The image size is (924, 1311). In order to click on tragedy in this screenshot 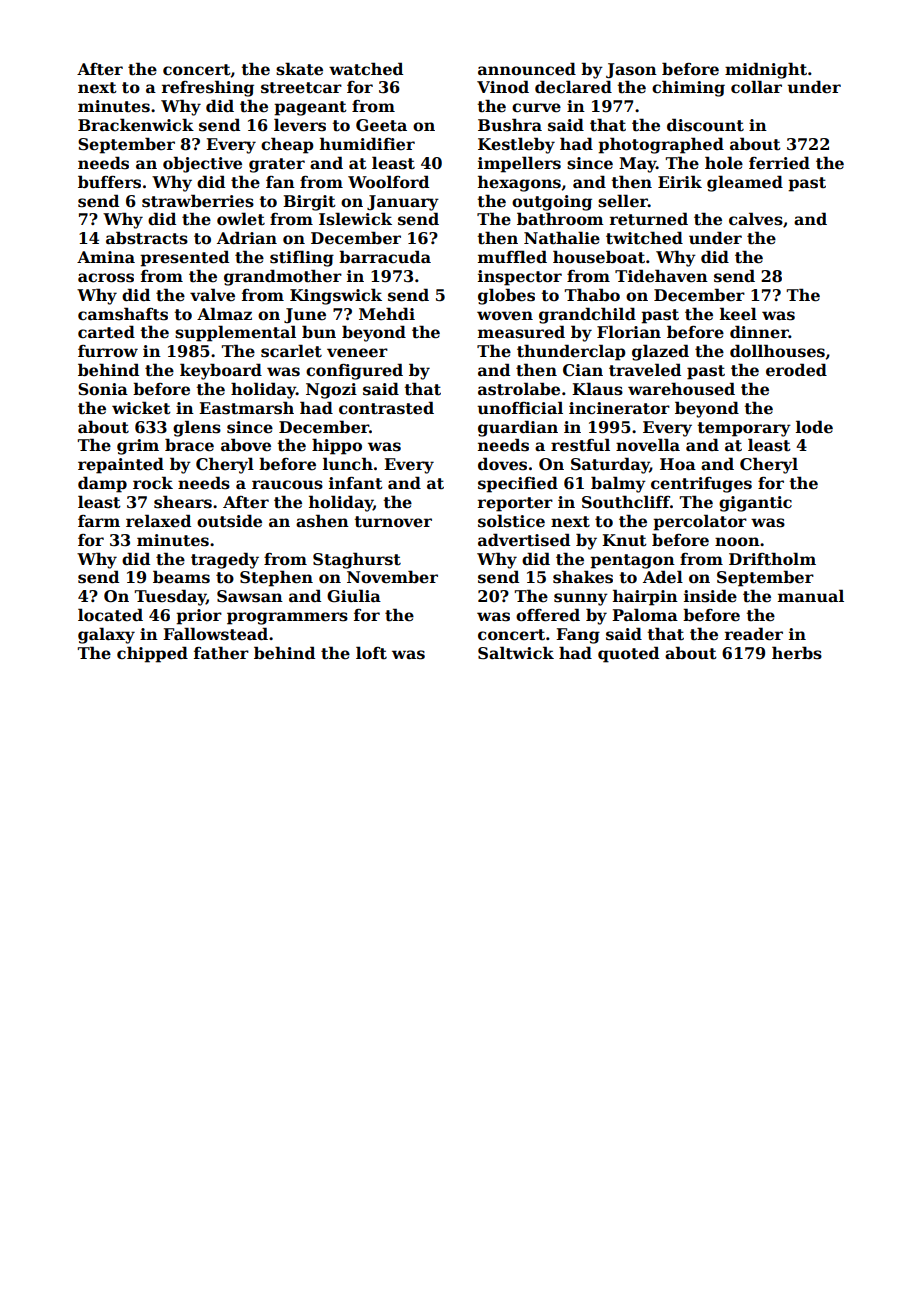, I will do `click(225, 560)`.
